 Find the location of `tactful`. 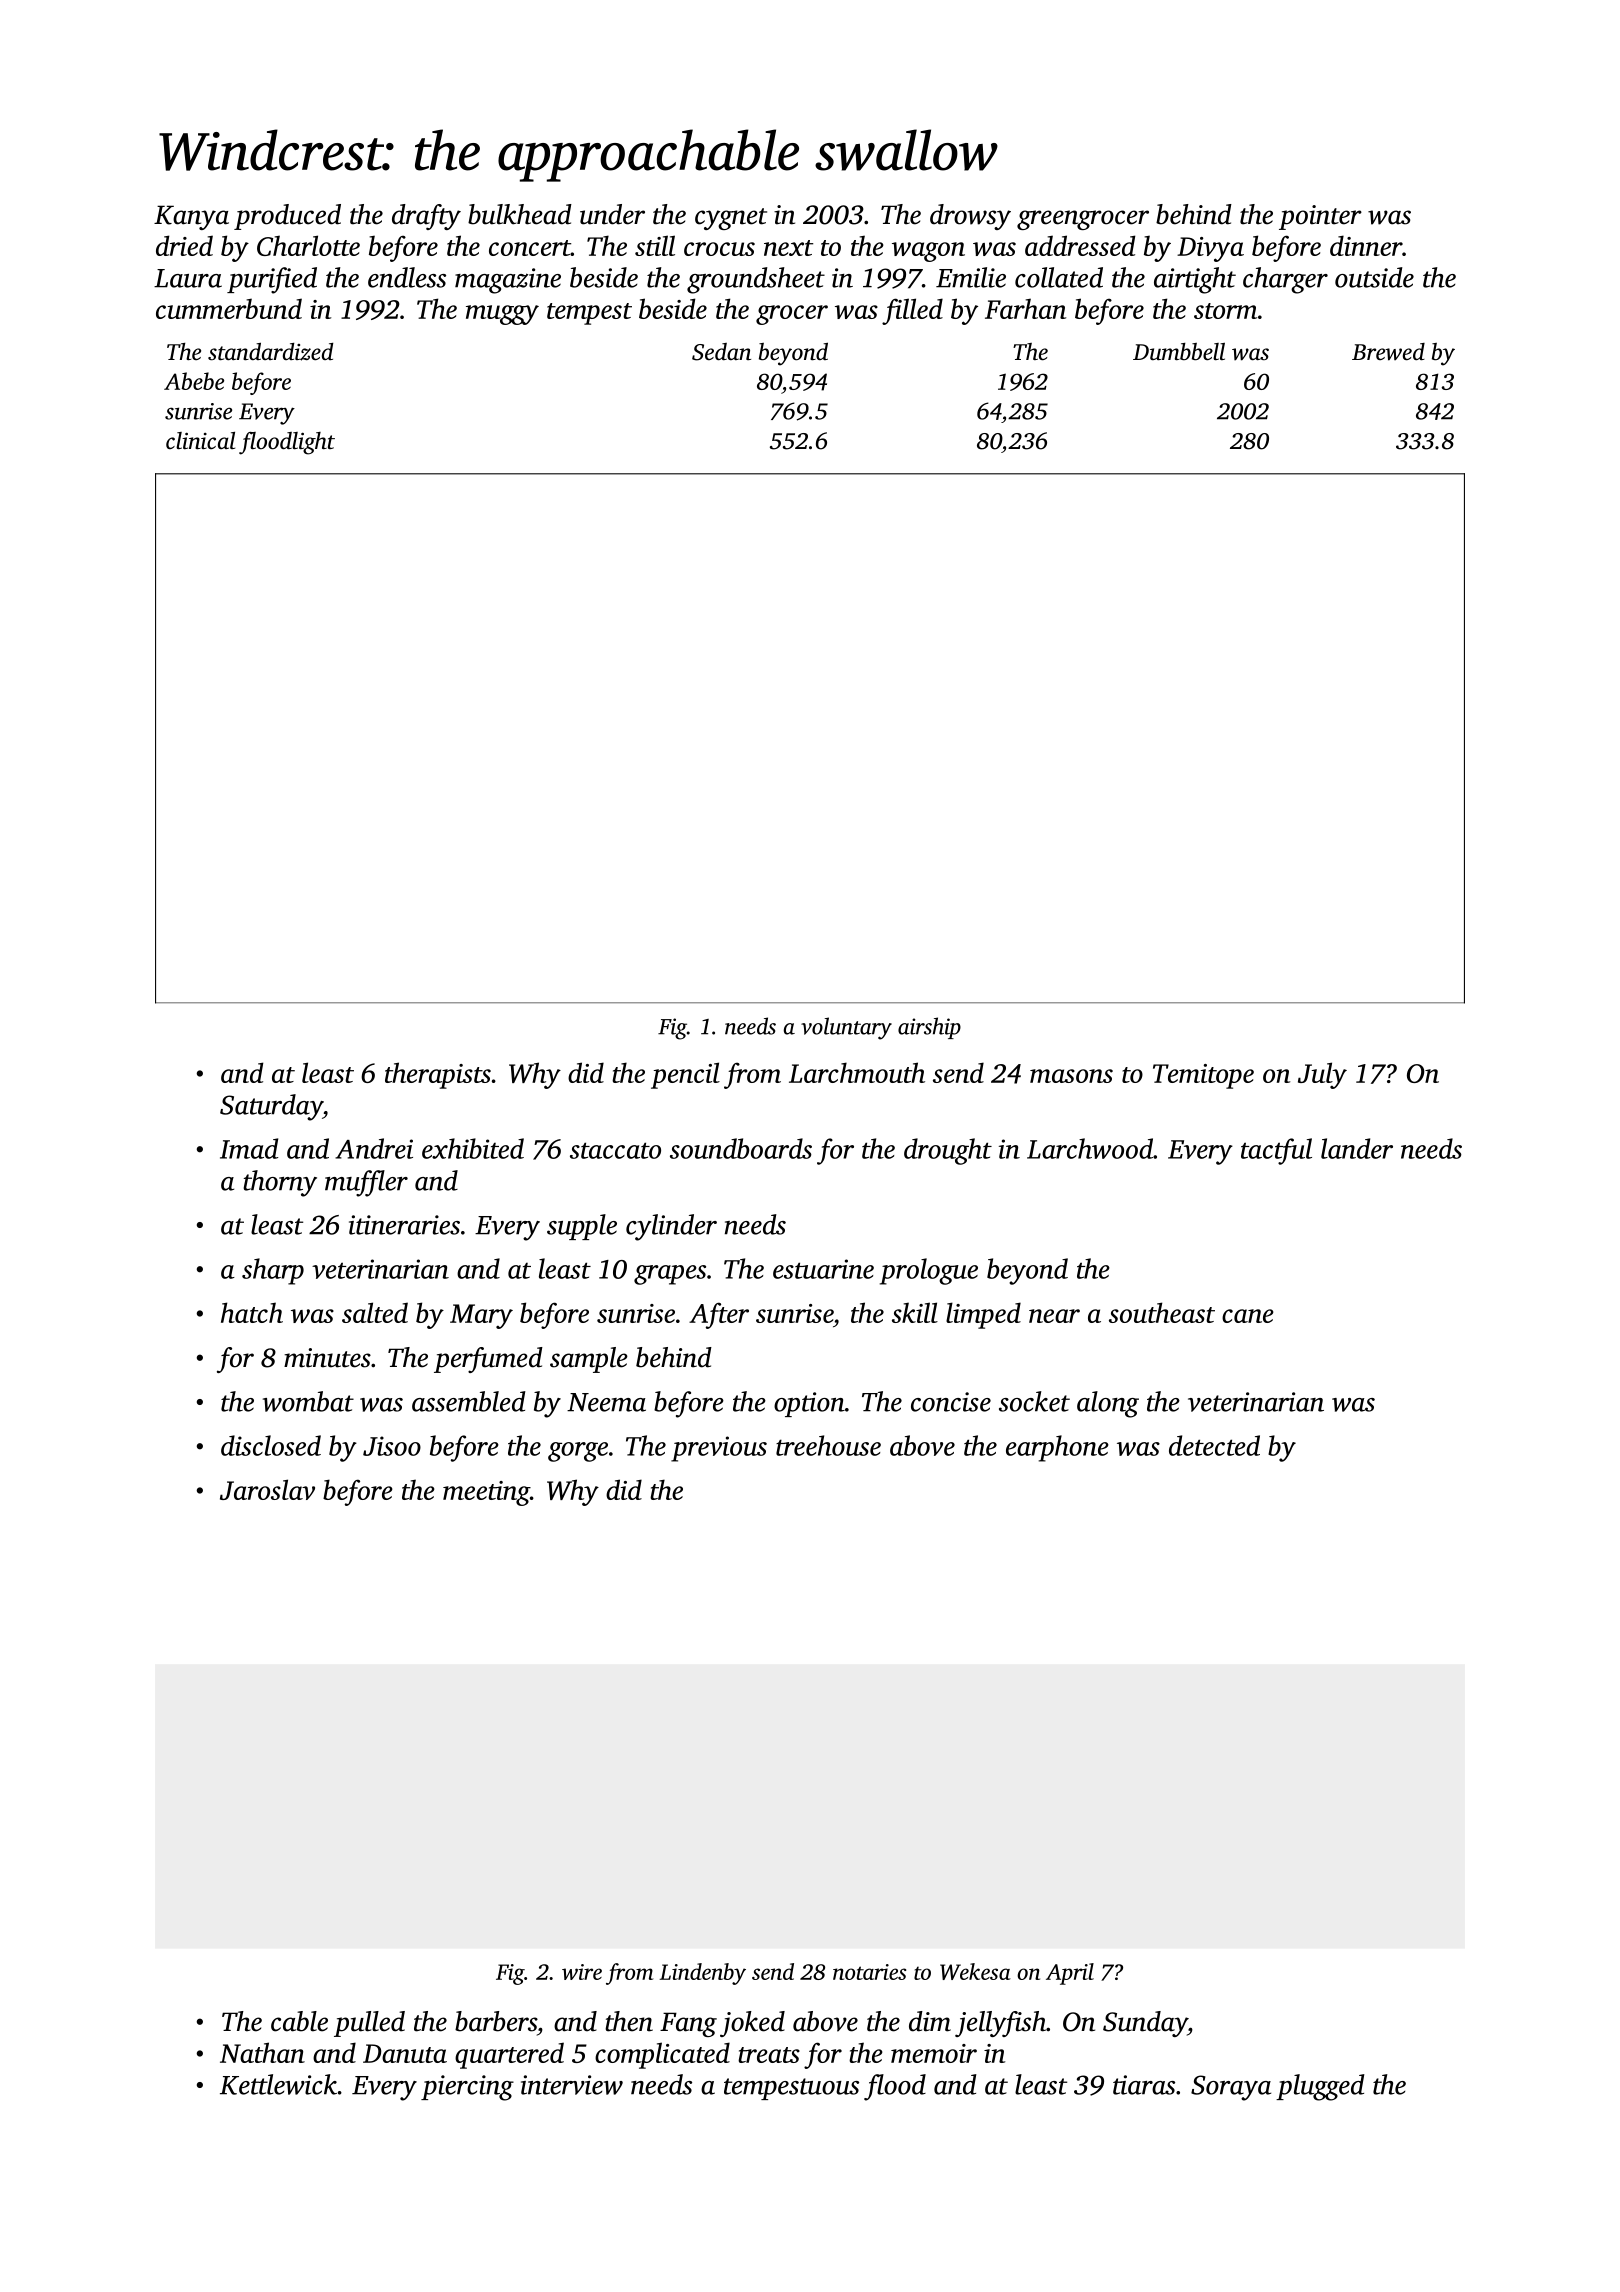

tactful is located at coordinates (1276, 1151).
